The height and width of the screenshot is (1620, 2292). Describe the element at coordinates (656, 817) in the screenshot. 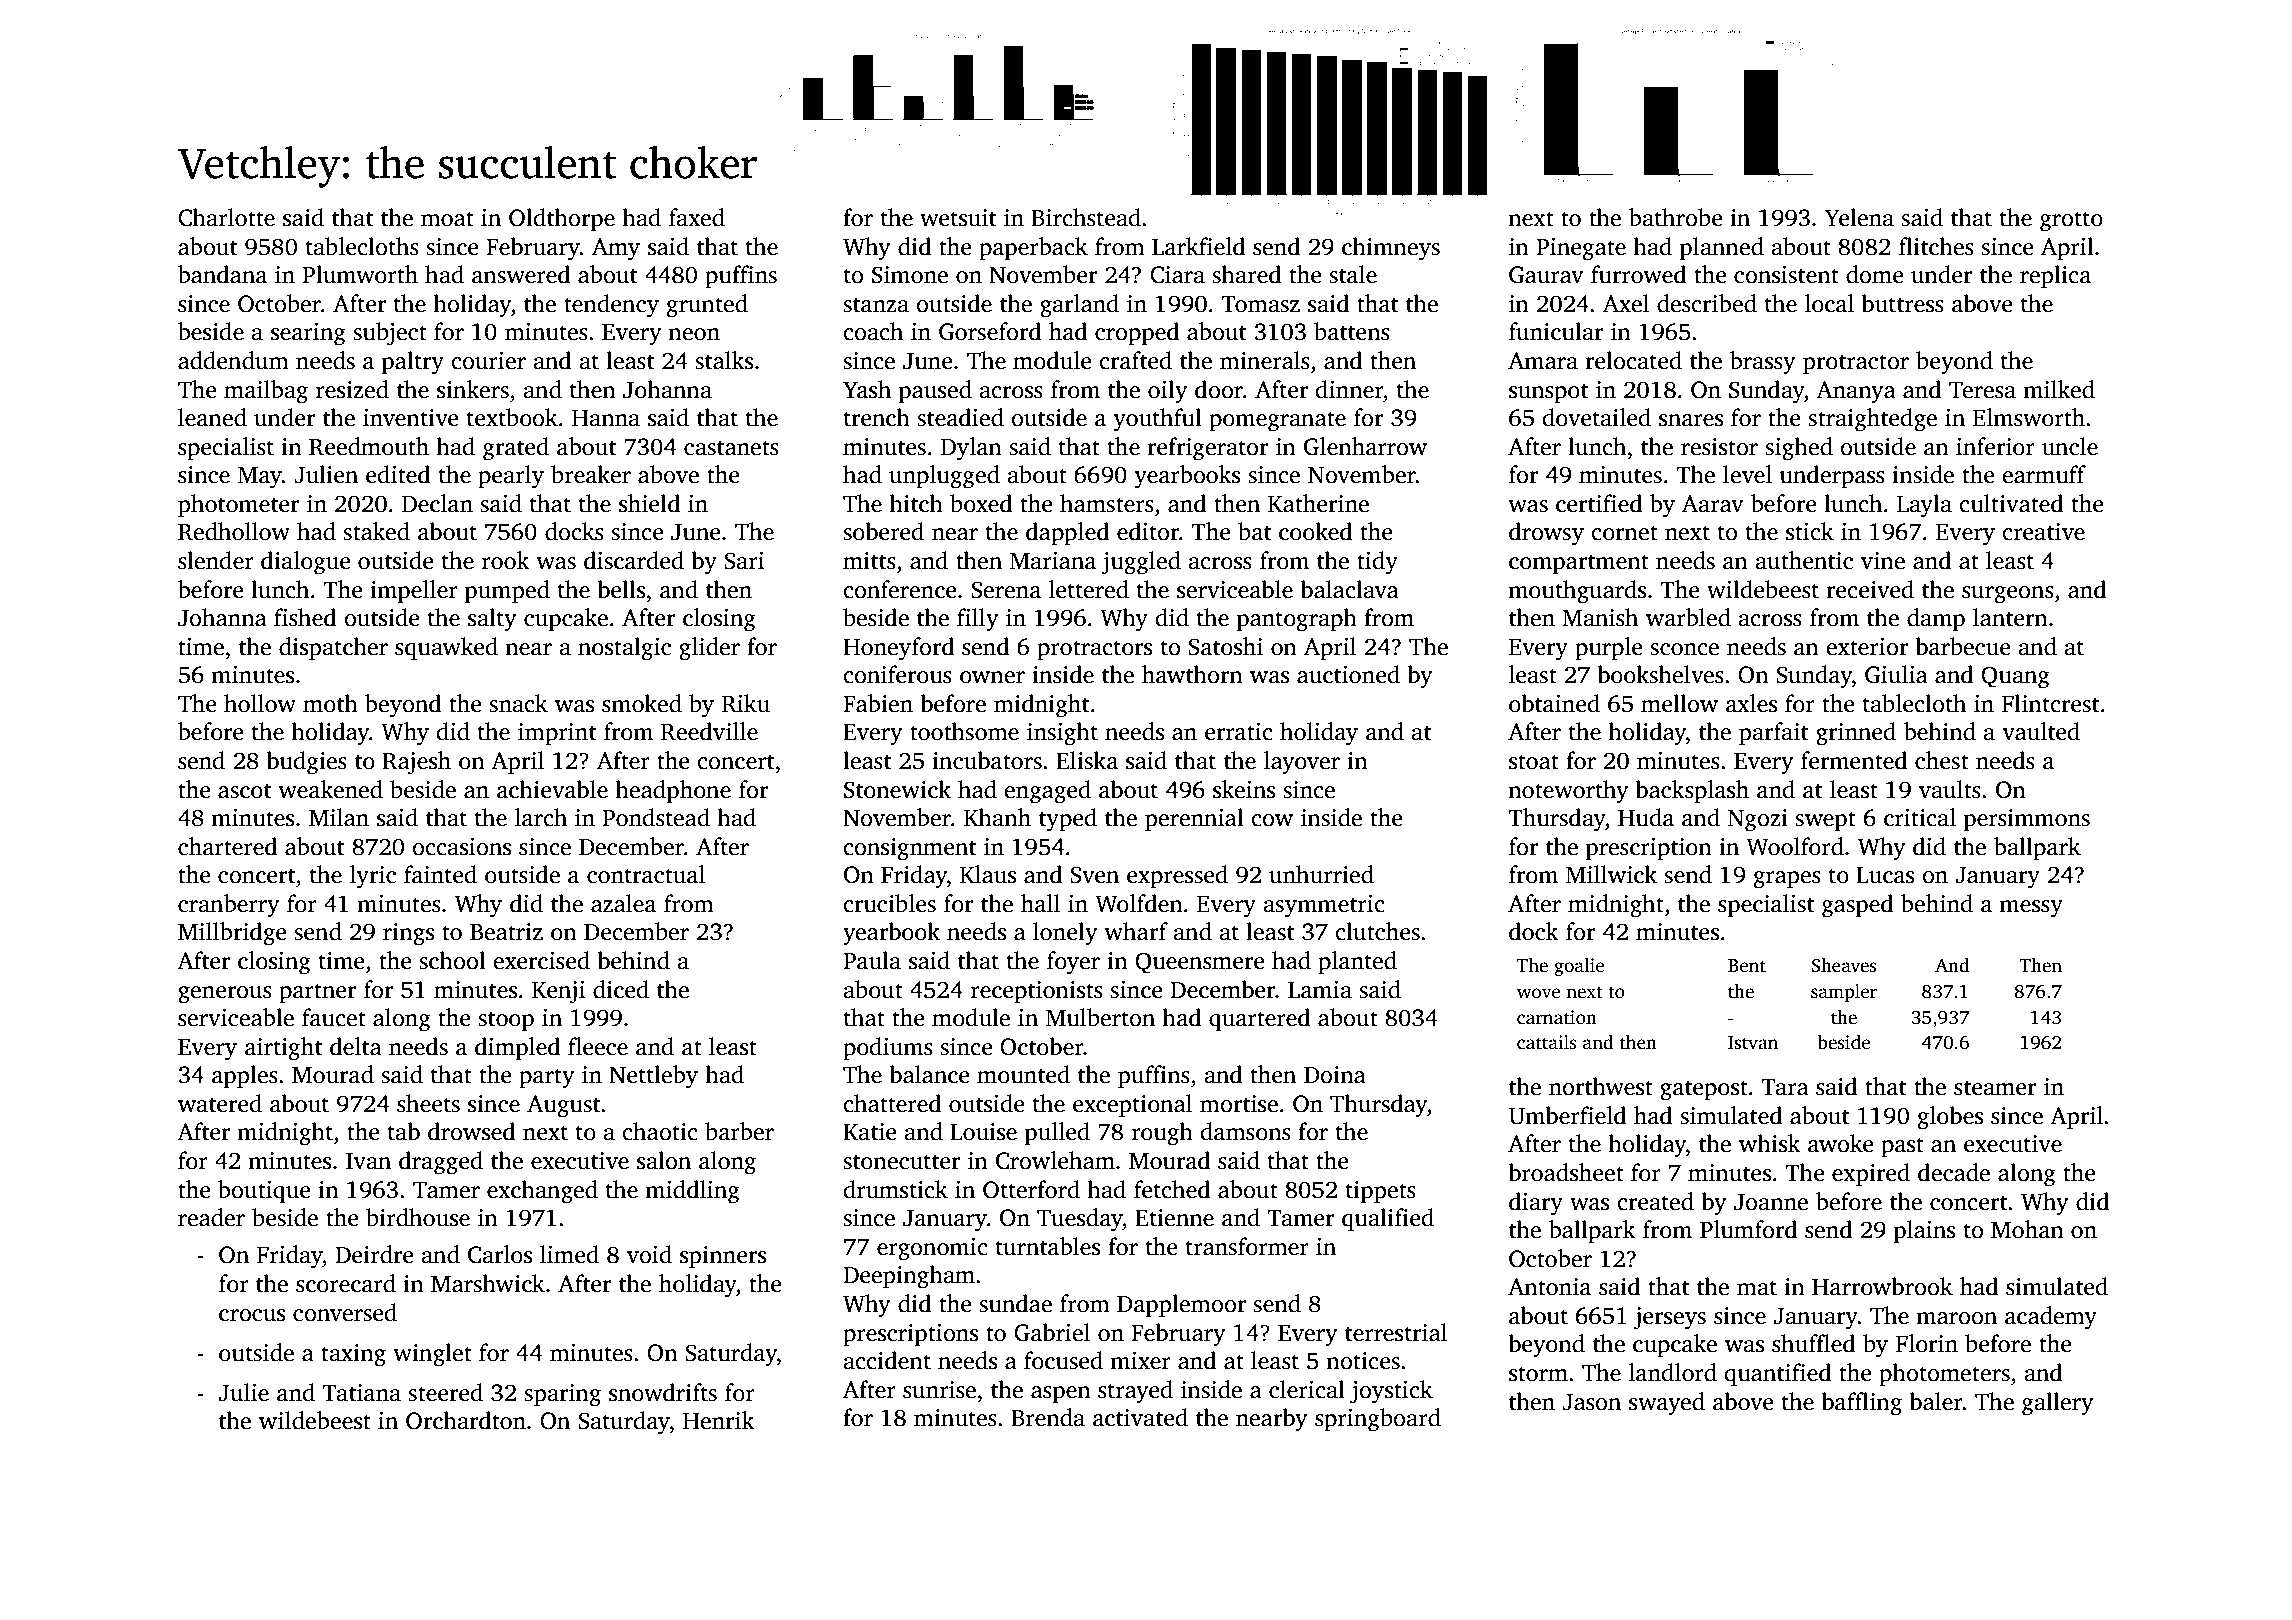

I see `Pondstead` at that location.
